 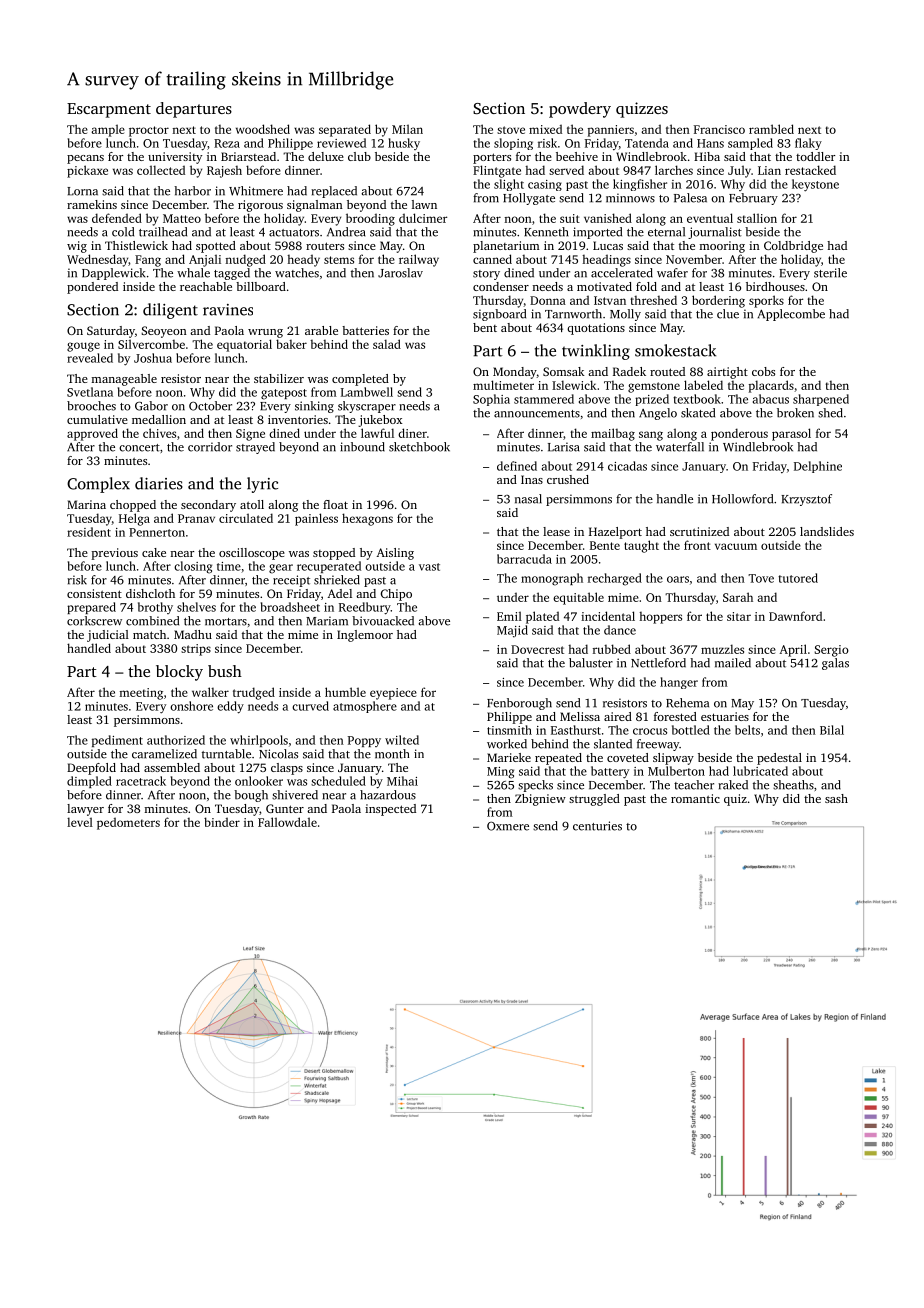 What do you see at coordinates (580, 110) in the screenshot?
I see `powdery` at bounding box center [580, 110].
